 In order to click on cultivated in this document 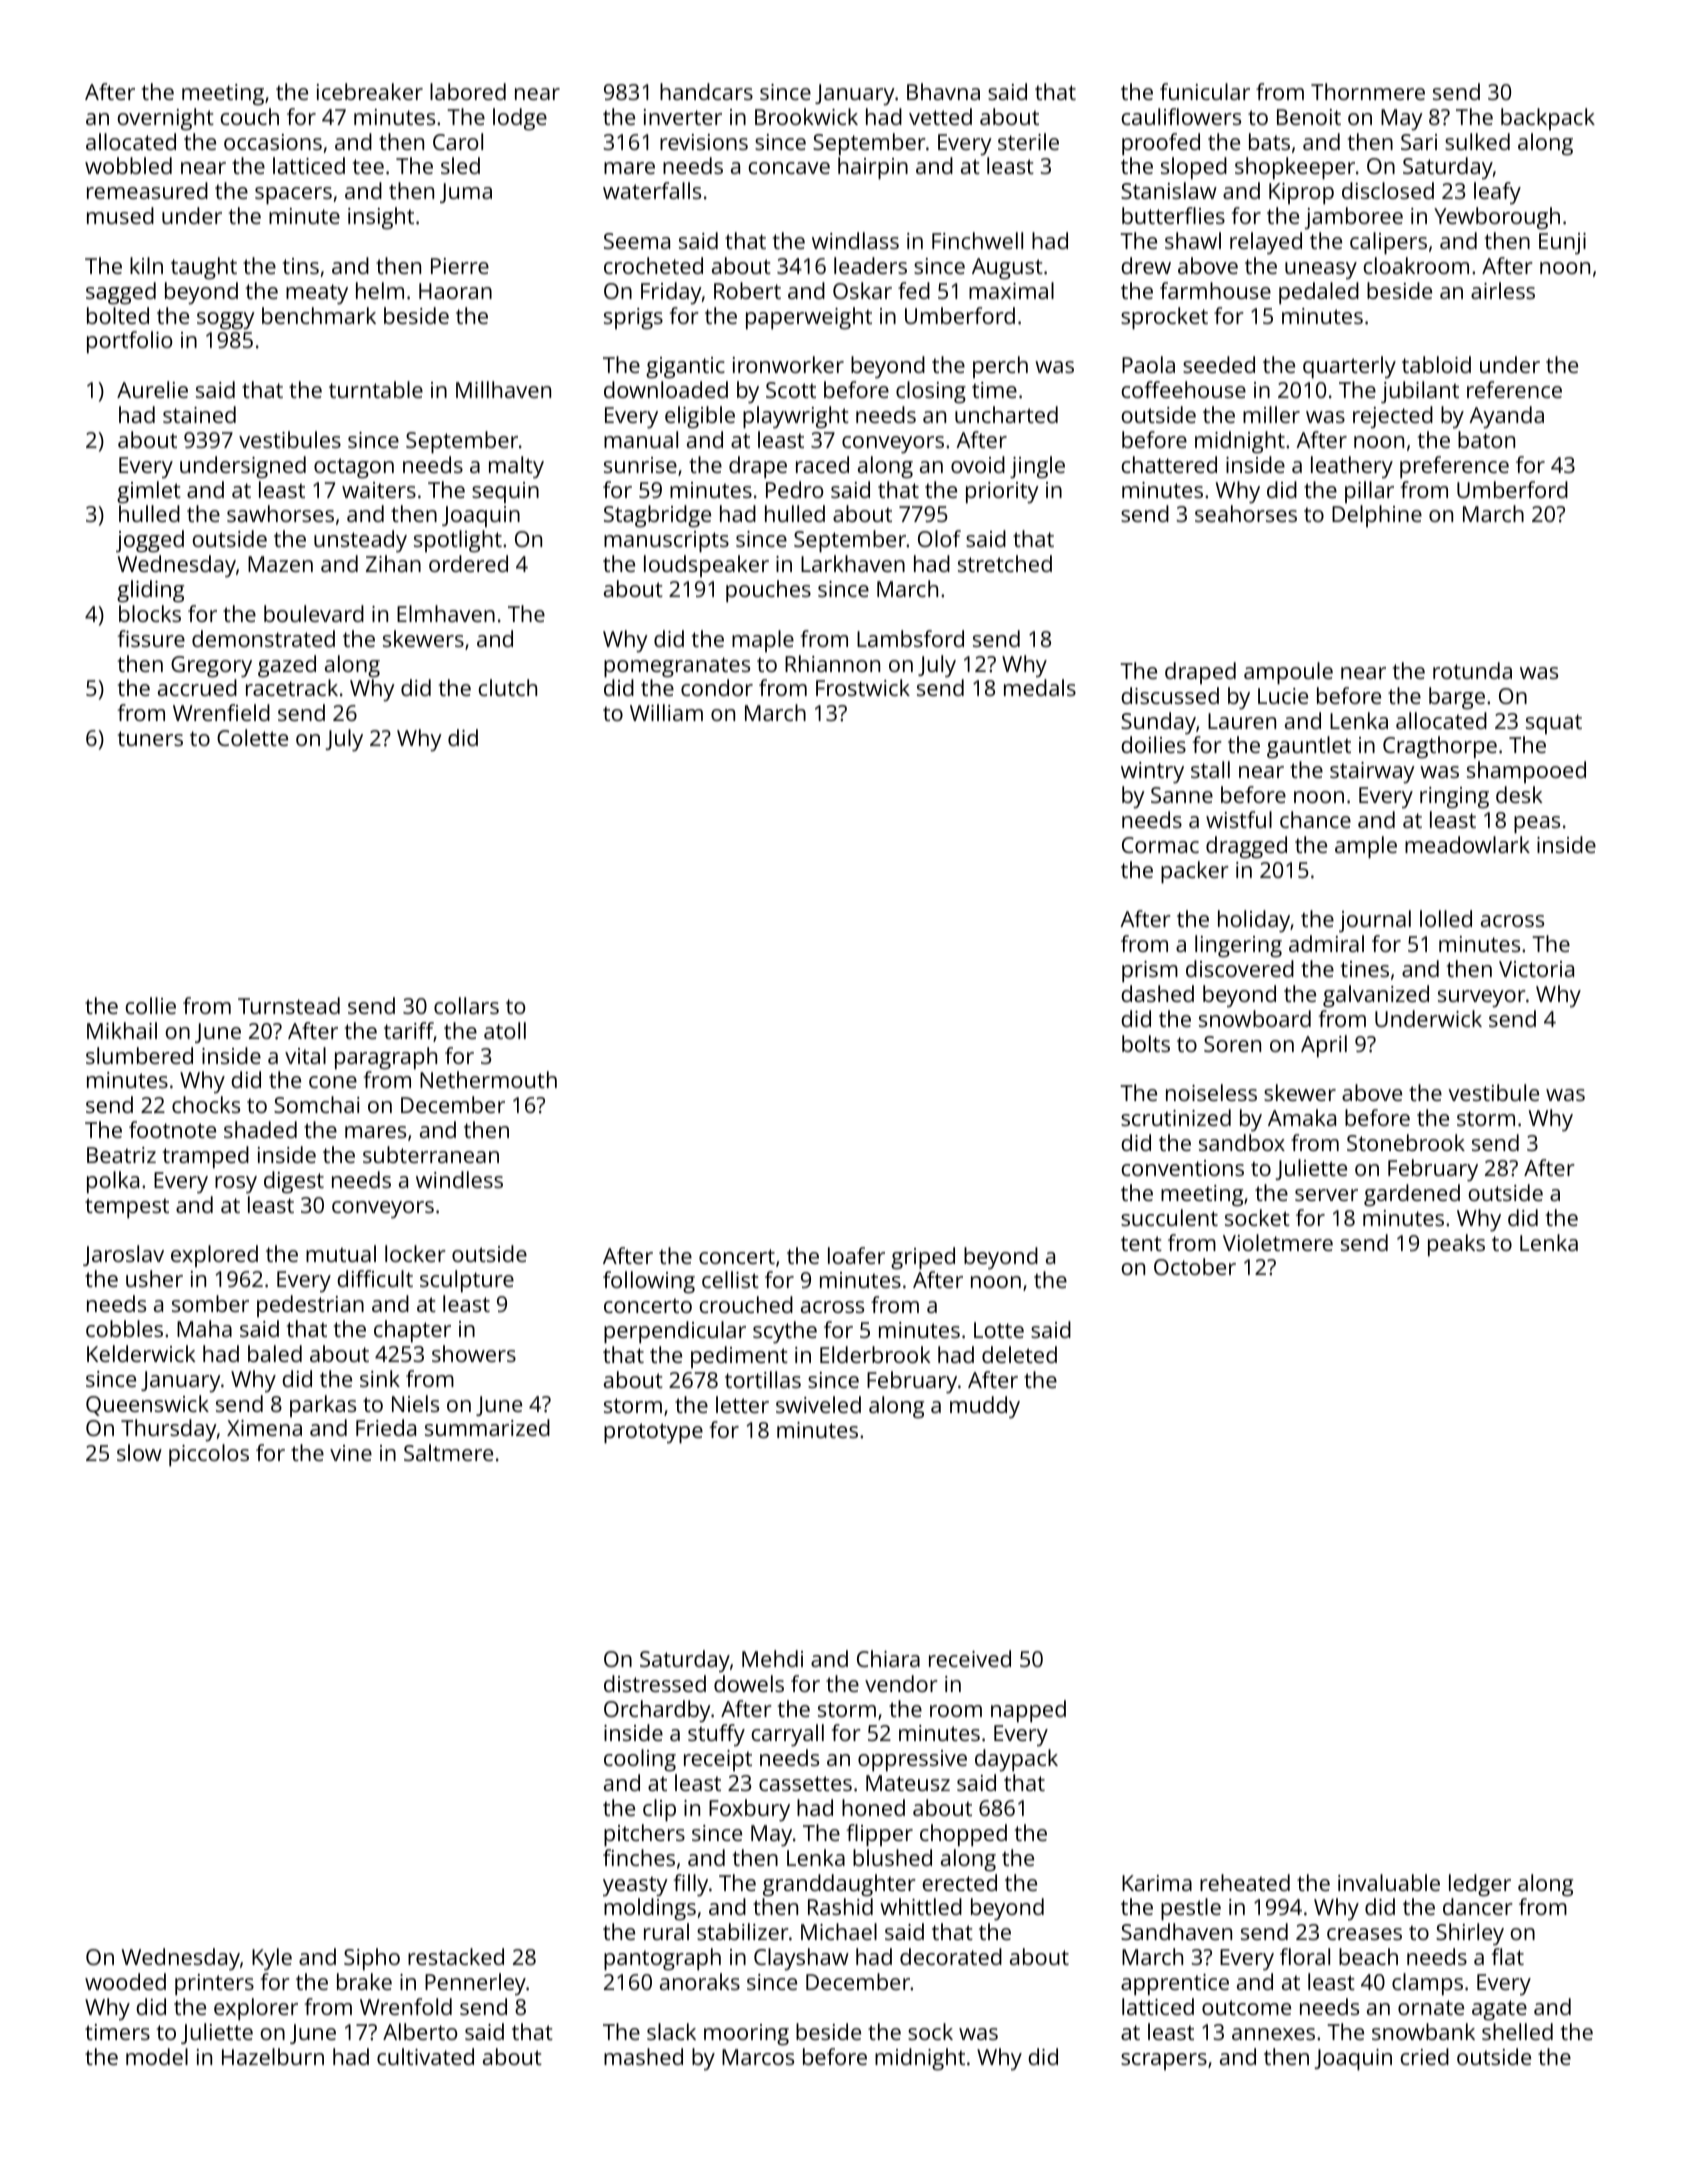, I will do `click(425, 2056)`.
